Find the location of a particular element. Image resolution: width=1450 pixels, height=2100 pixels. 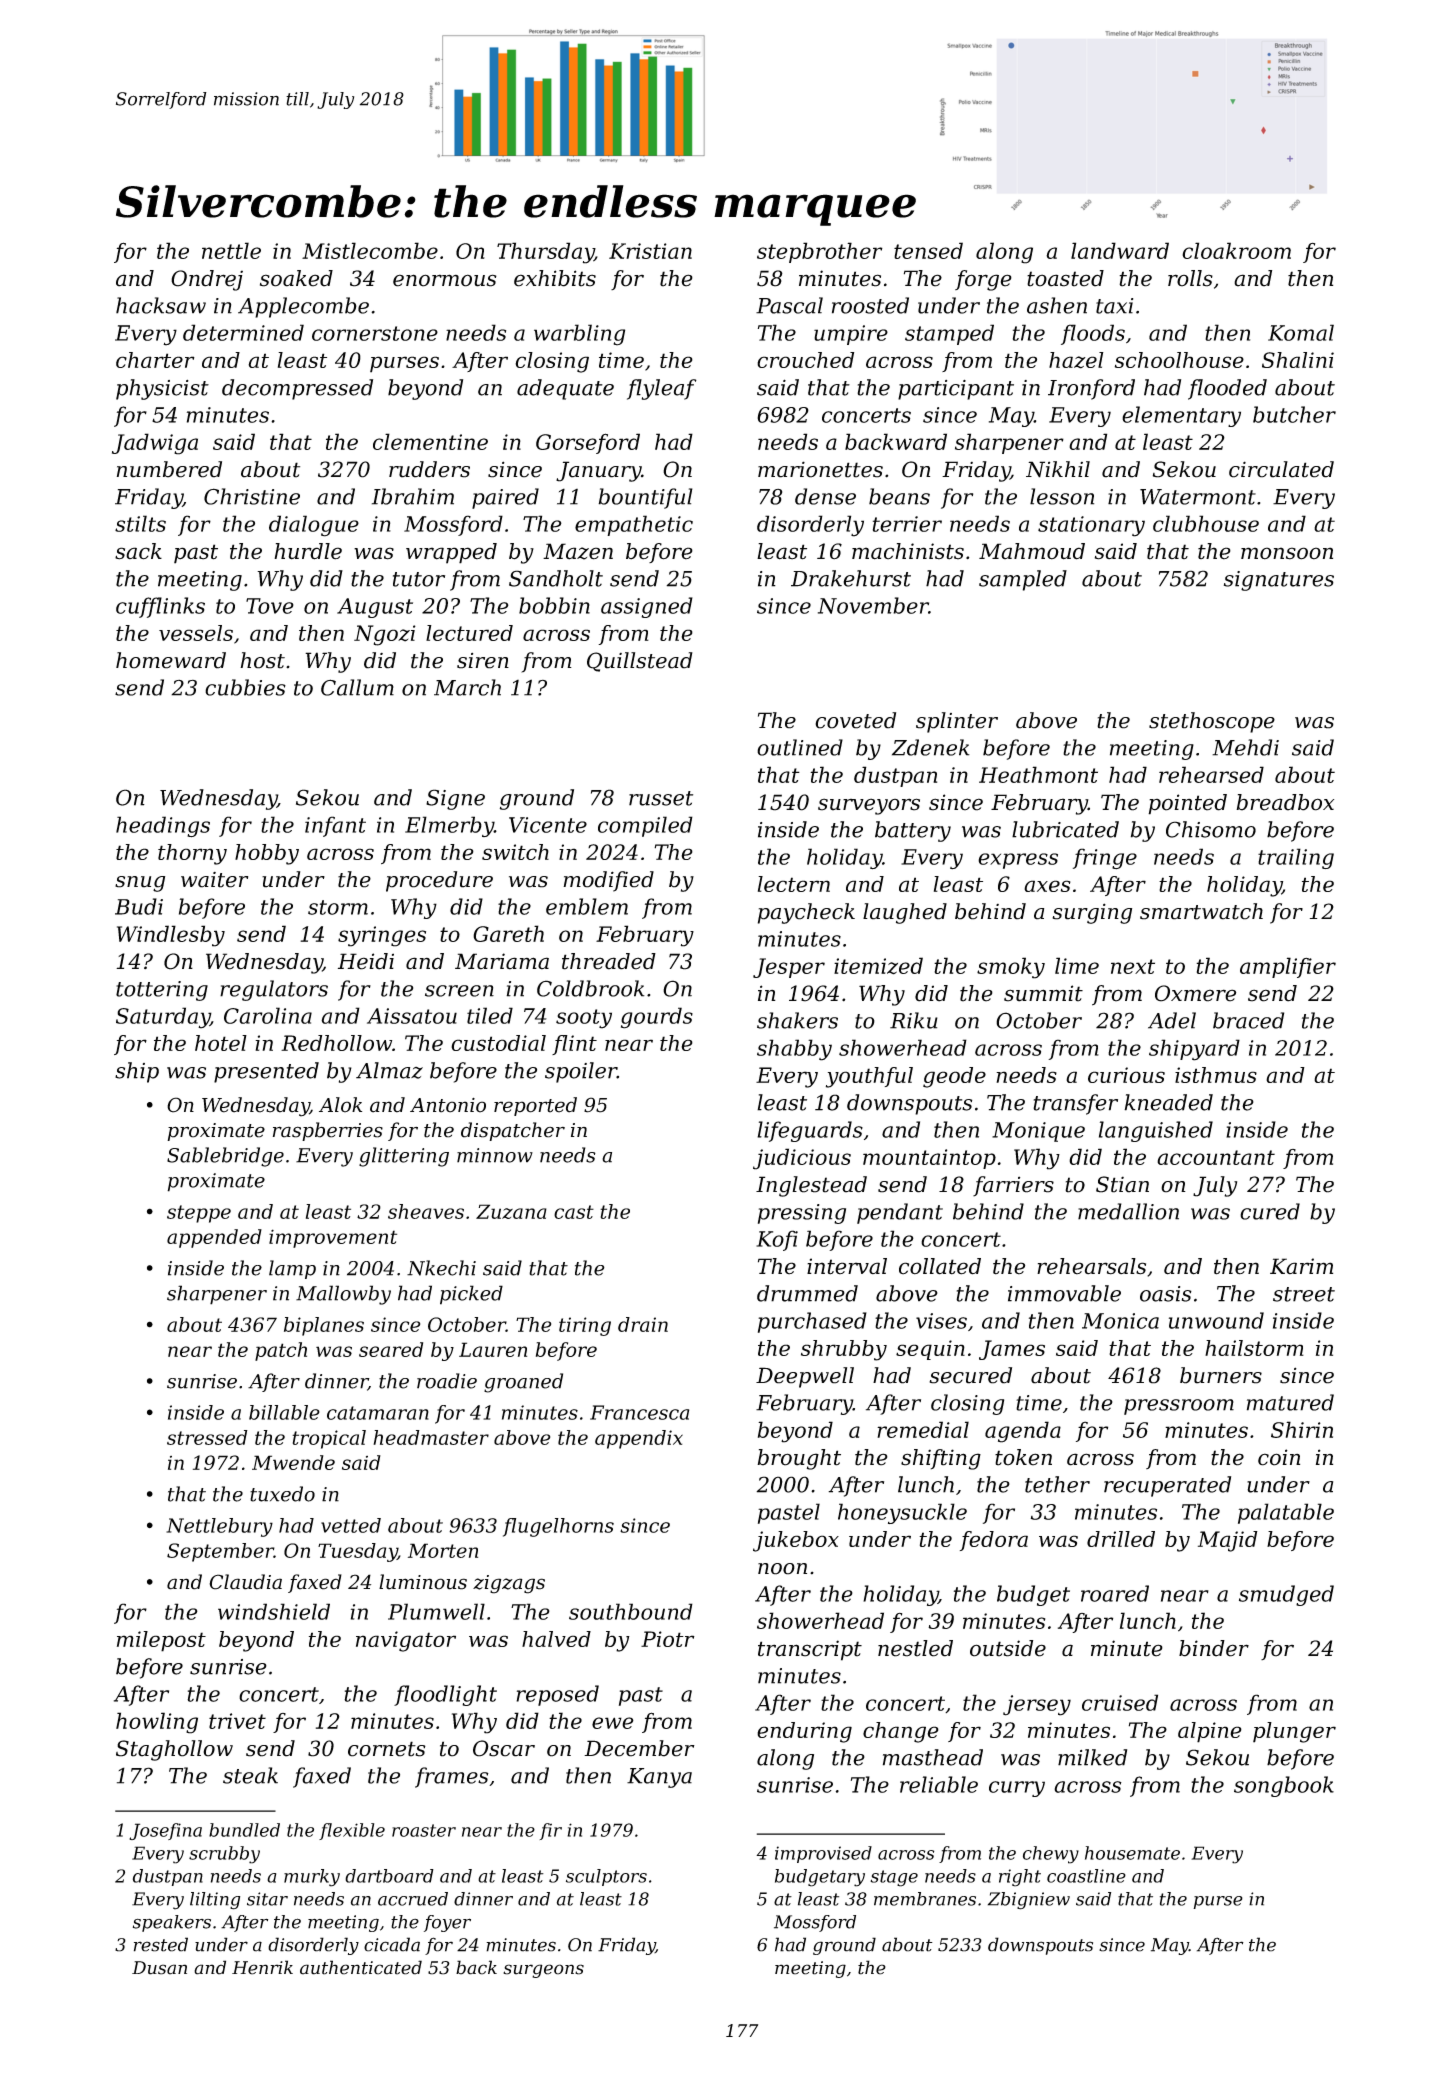

reposed is located at coordinates (557, 1695).
